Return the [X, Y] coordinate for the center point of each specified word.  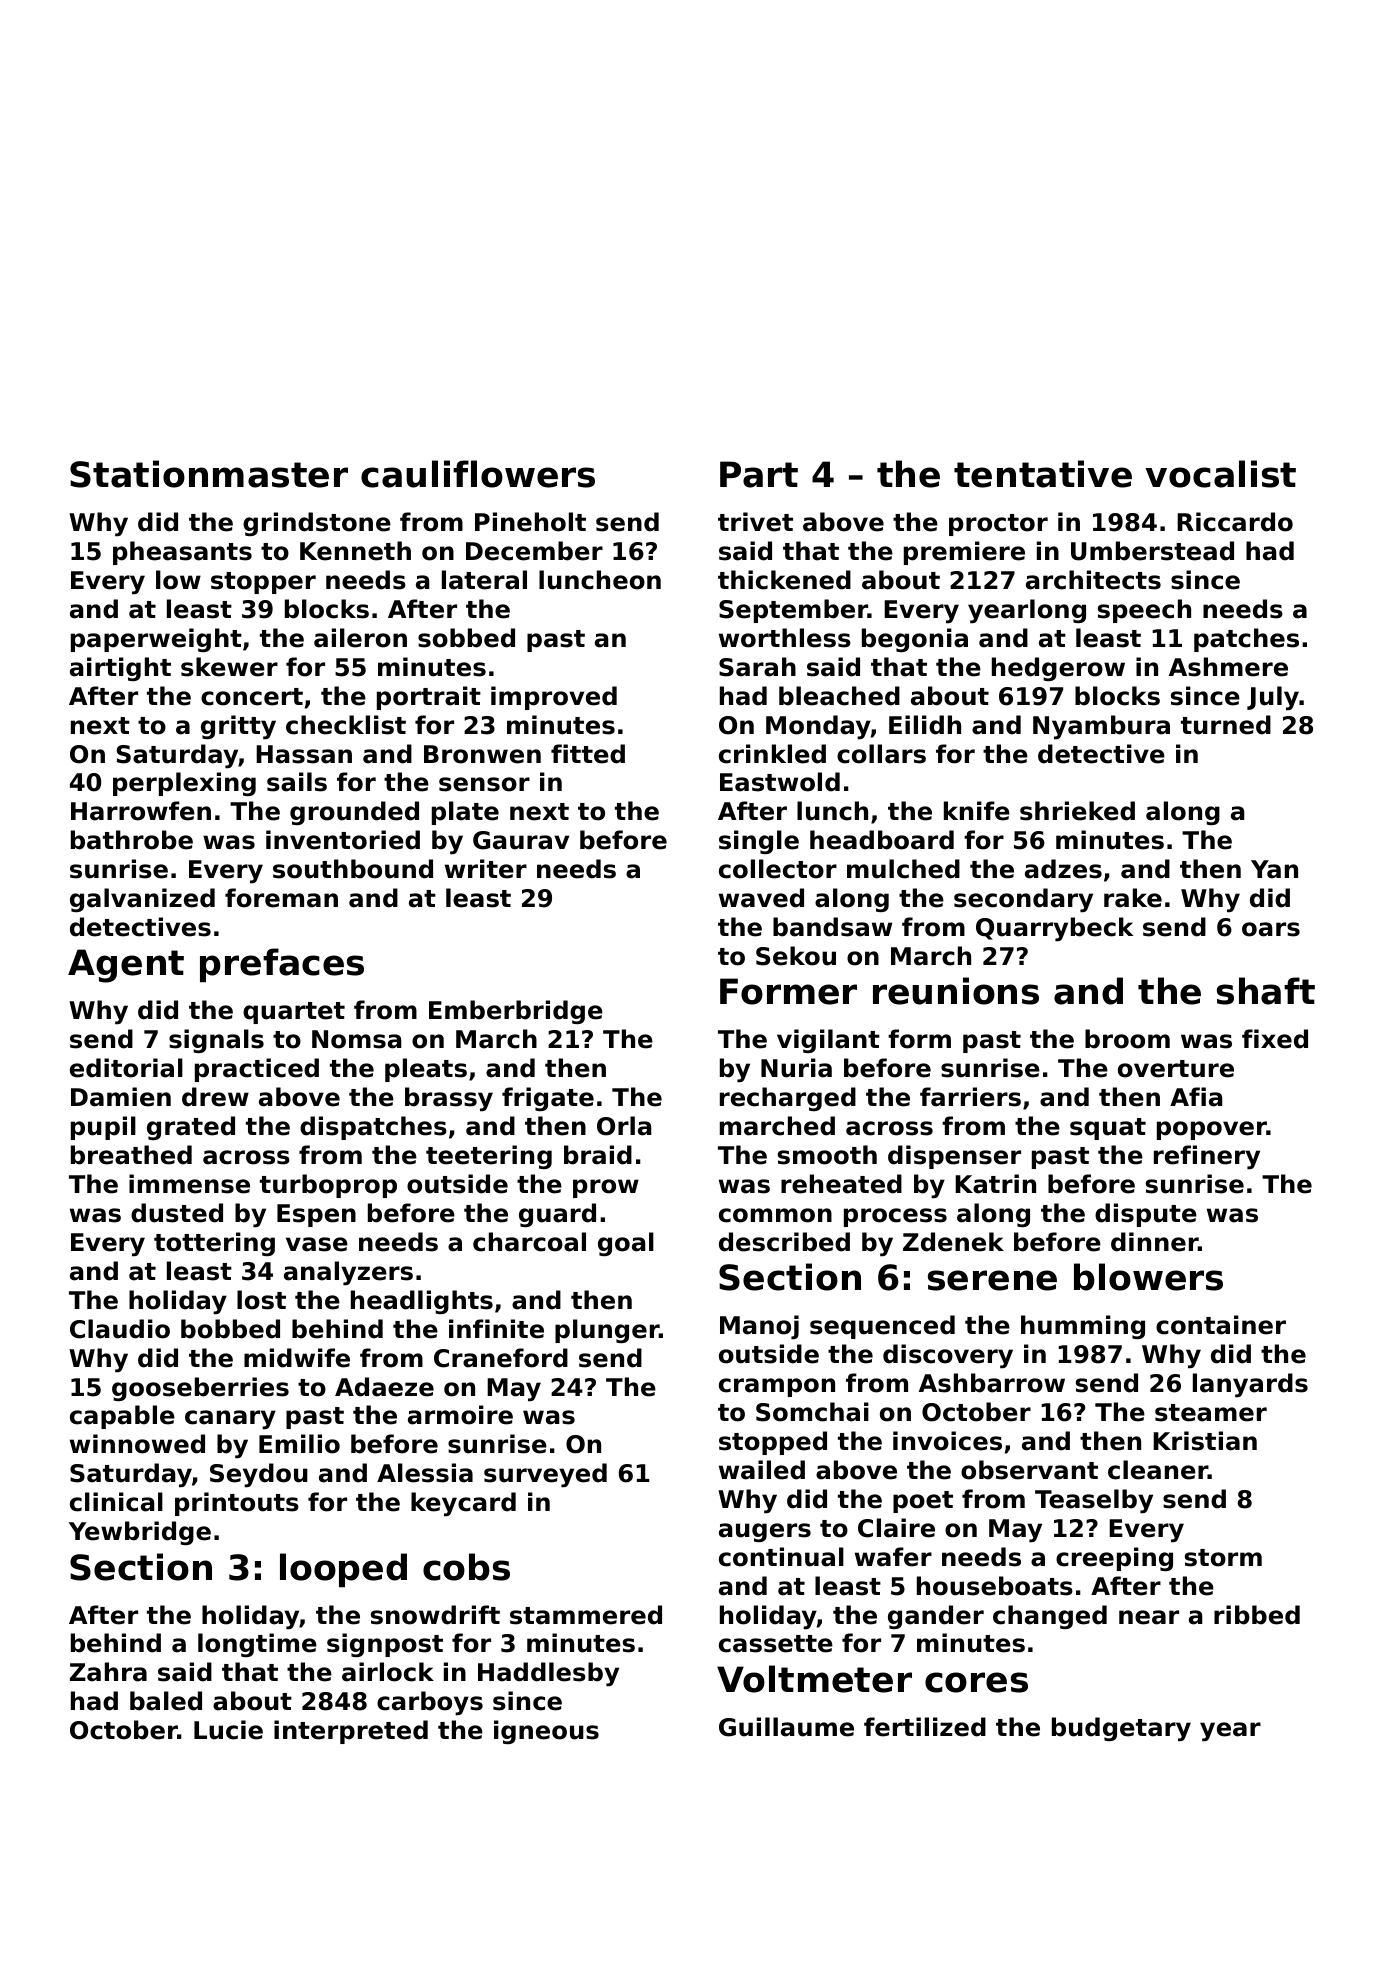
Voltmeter [814, 1679]
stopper [263, 583]
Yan [1274, 869]
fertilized [925, 1727]
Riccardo [1235, 522]
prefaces [282, 965]
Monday [818, 727]
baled [166, 1701]
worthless [785, 638]
